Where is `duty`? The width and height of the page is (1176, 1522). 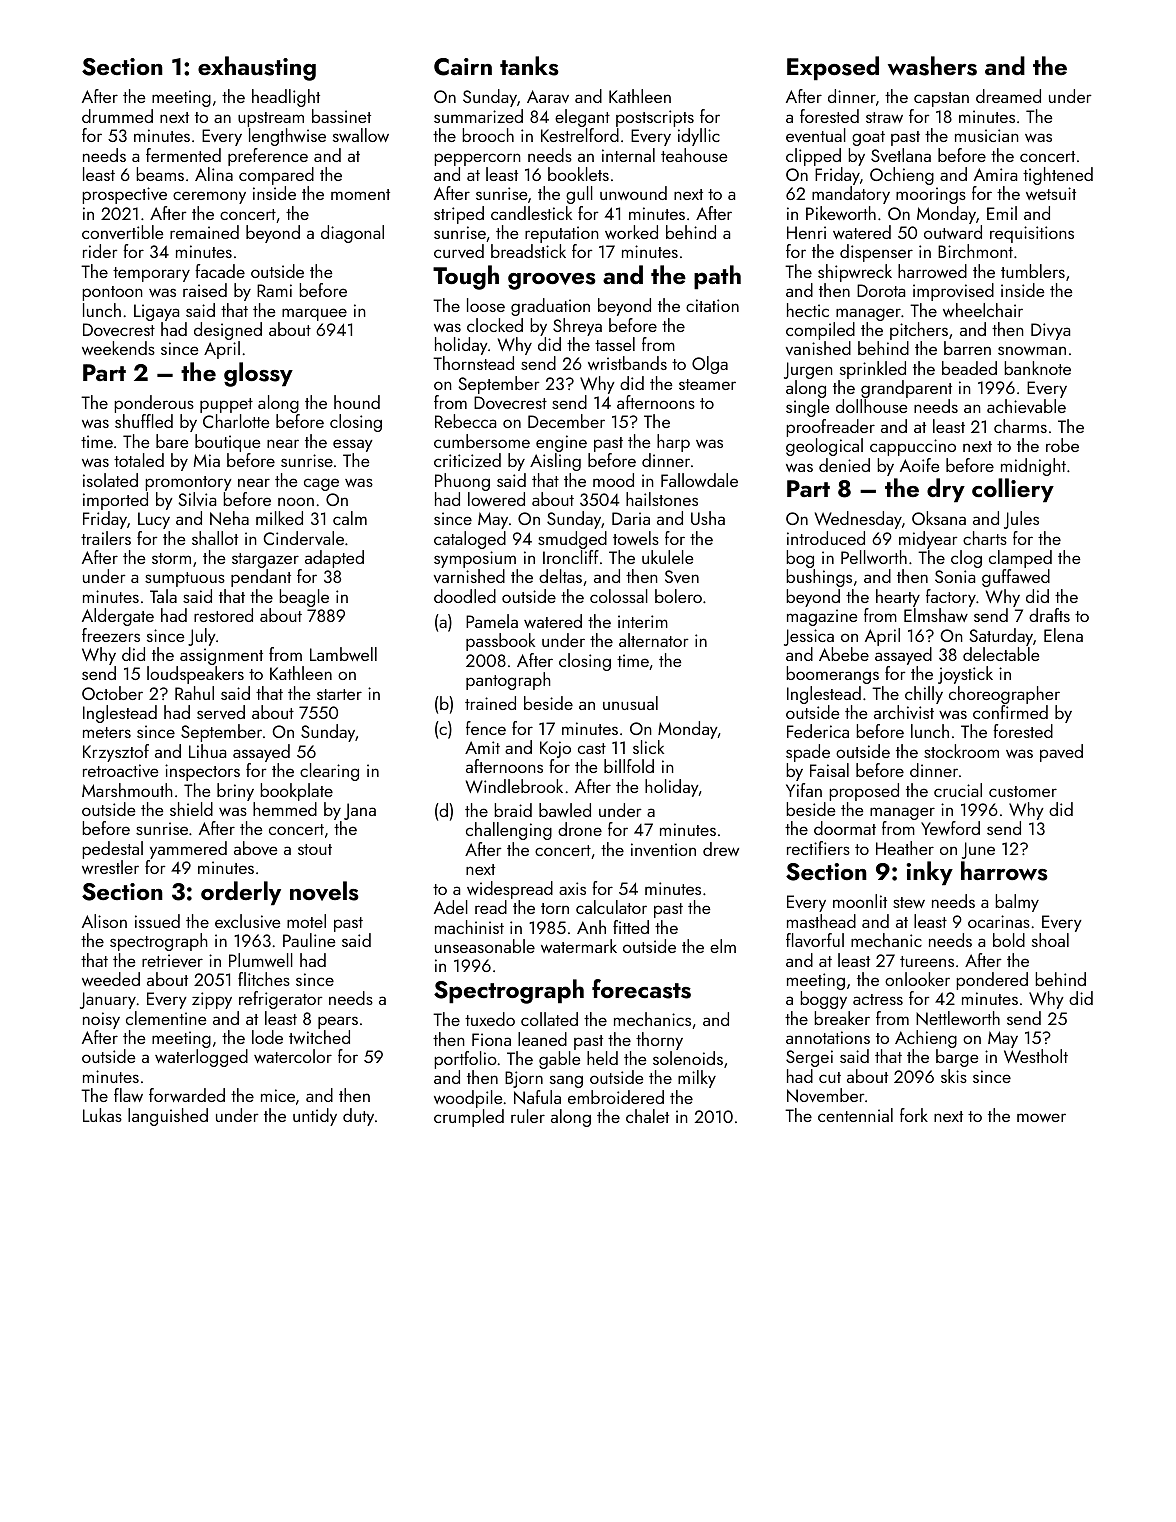
duty is located at coordinates (358, 1117).
